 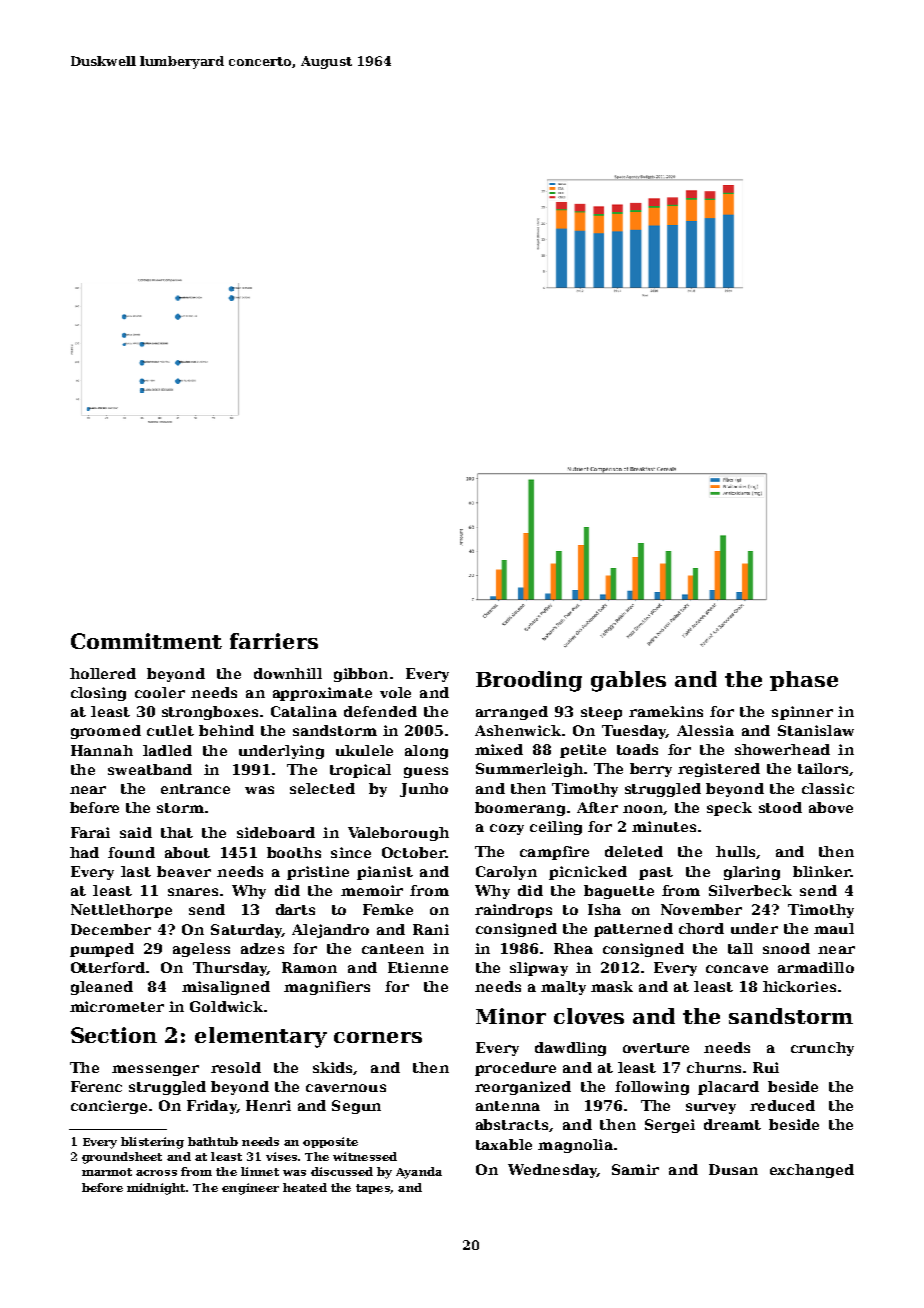 What do you see at coordinates (628, 681) in the page?
I see `gables` at bounding box center [628, 681].
